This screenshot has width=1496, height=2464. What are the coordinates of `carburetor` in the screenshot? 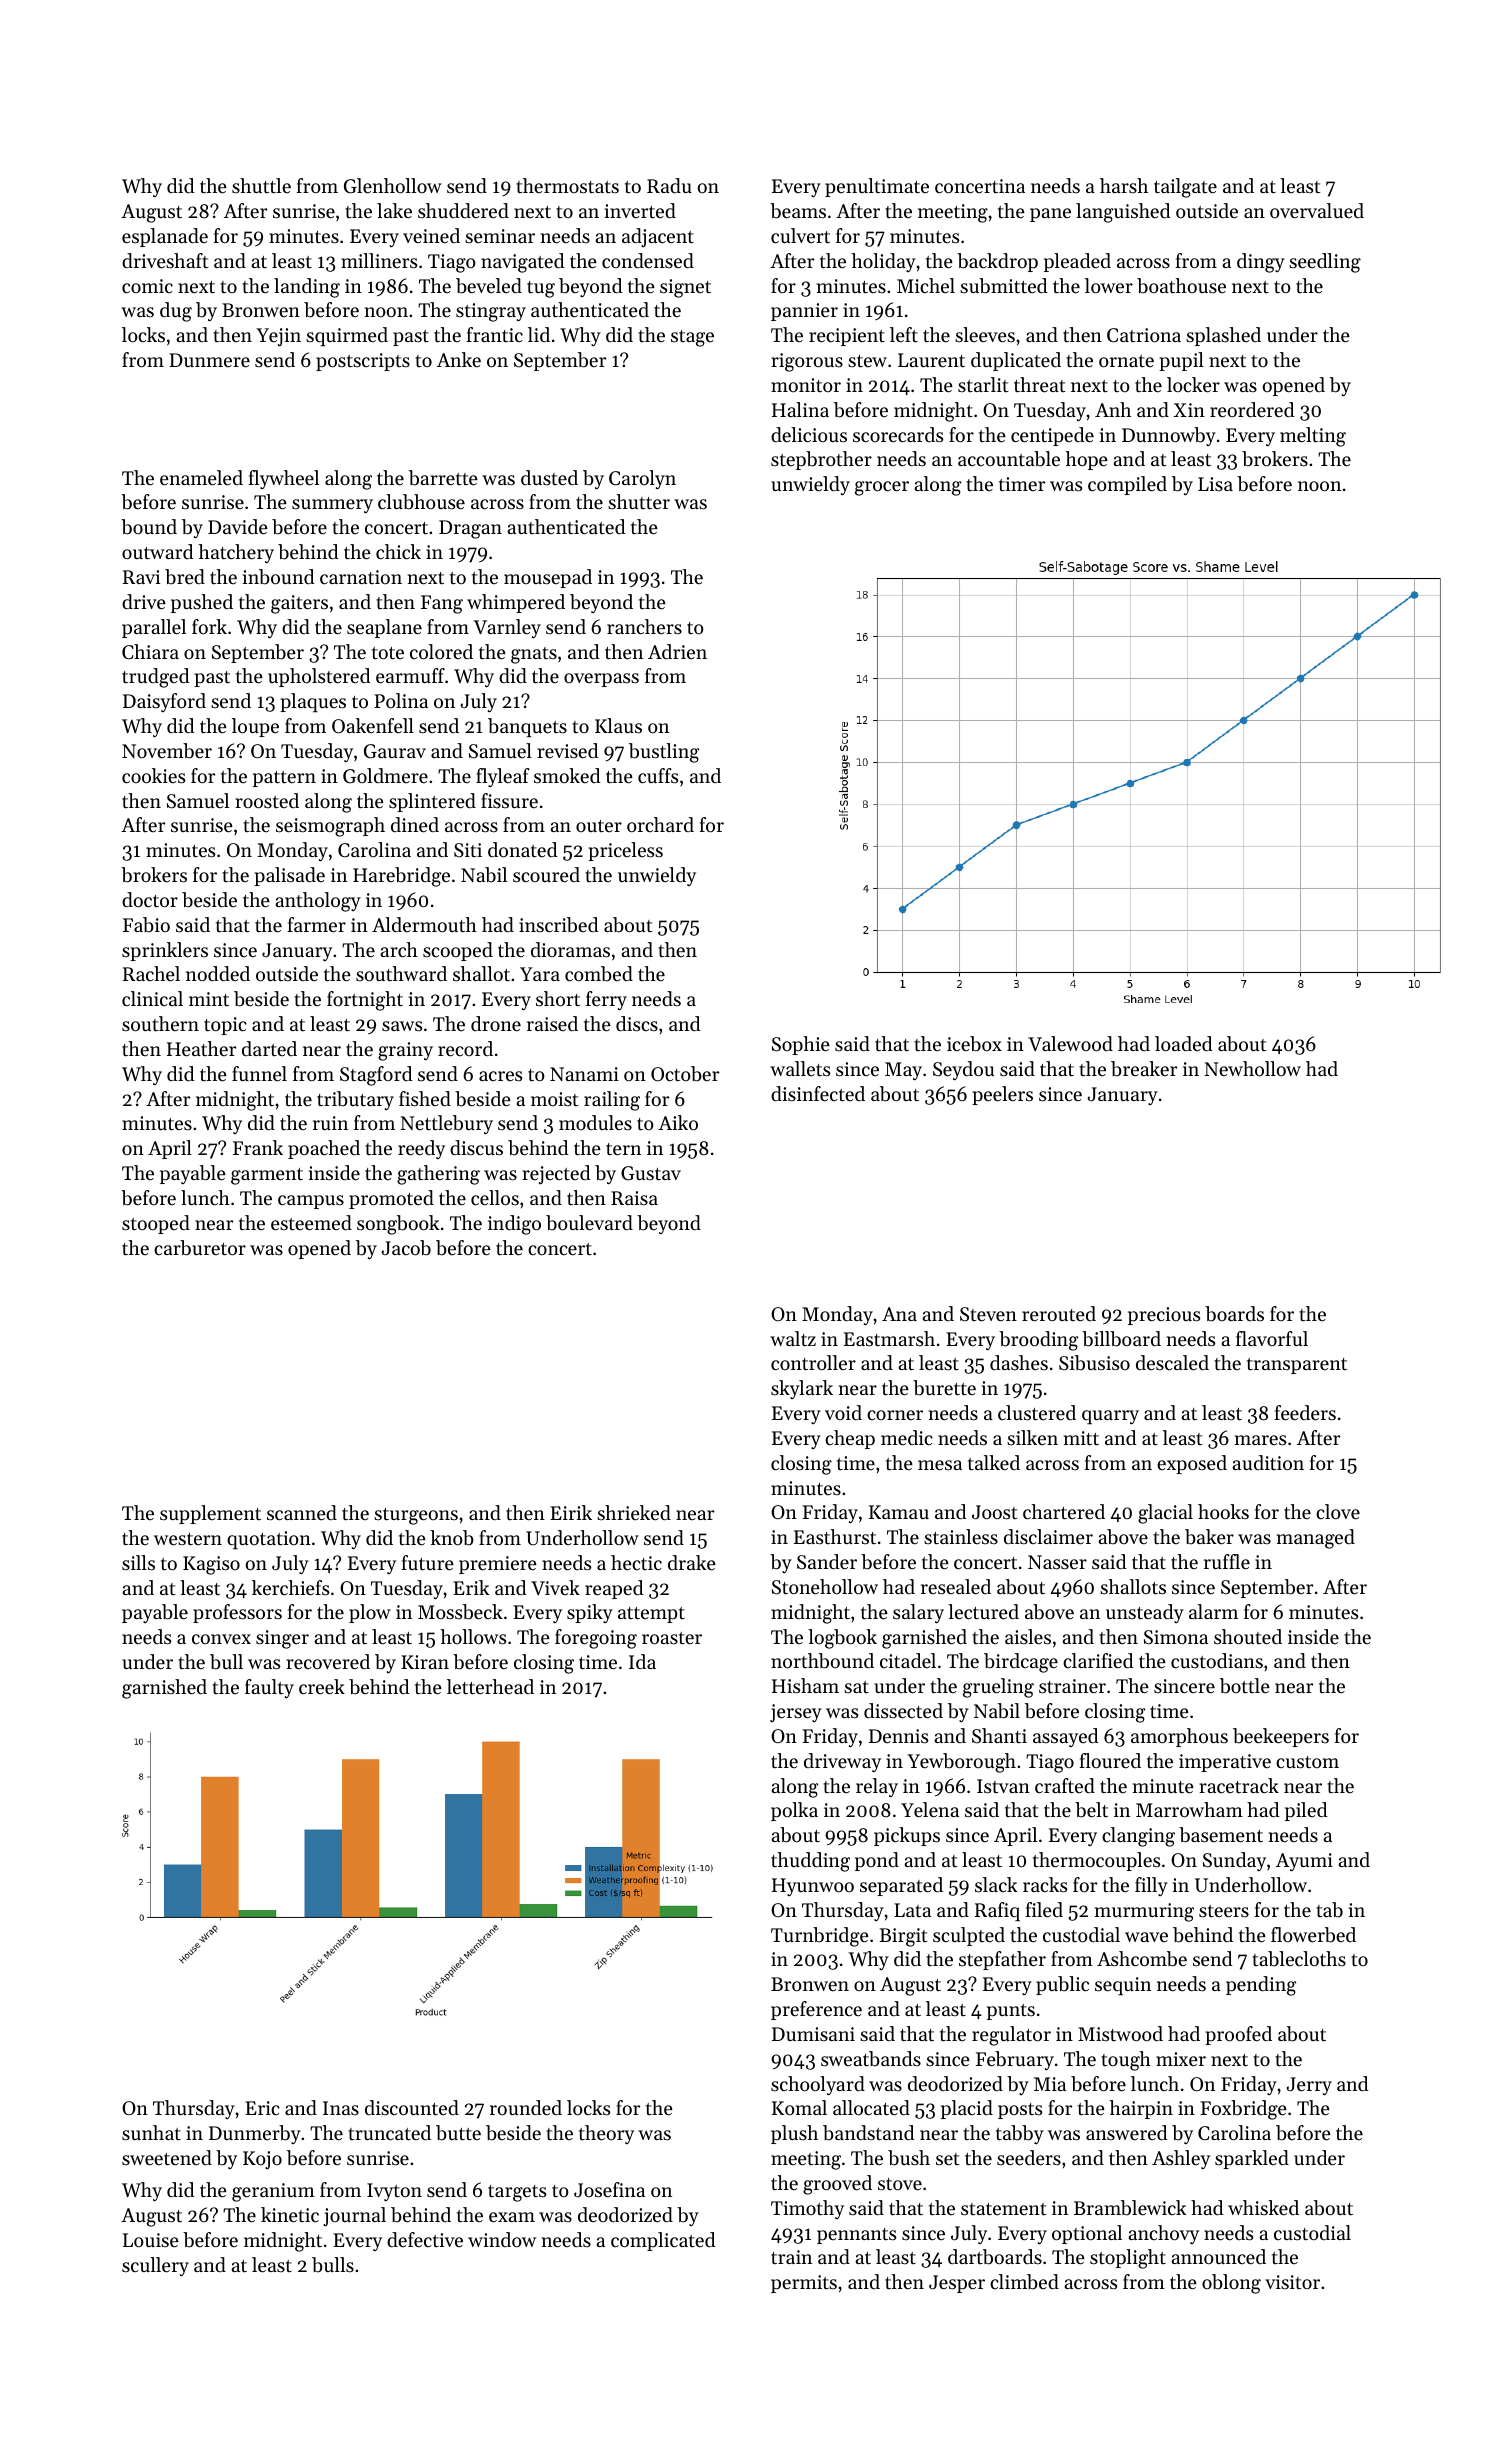 It's located at (200, 1248).
